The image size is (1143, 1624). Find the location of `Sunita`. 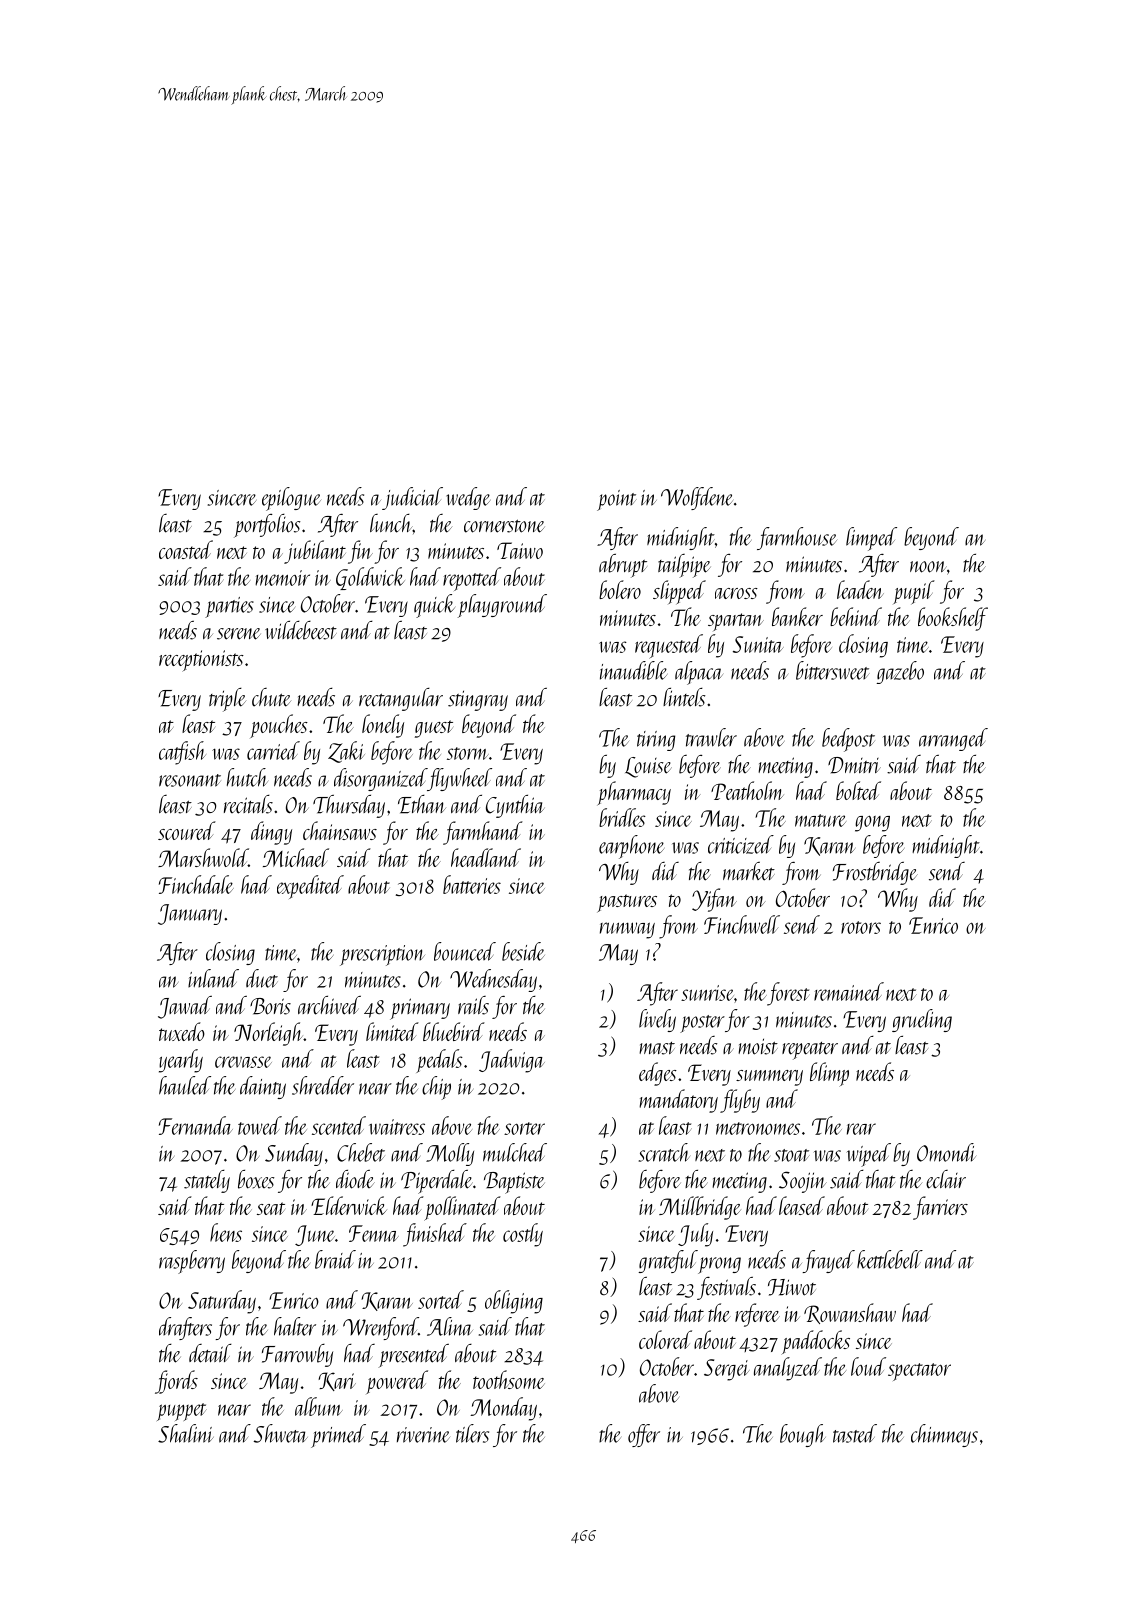

Sunita is located at coordinates (758, 644).
